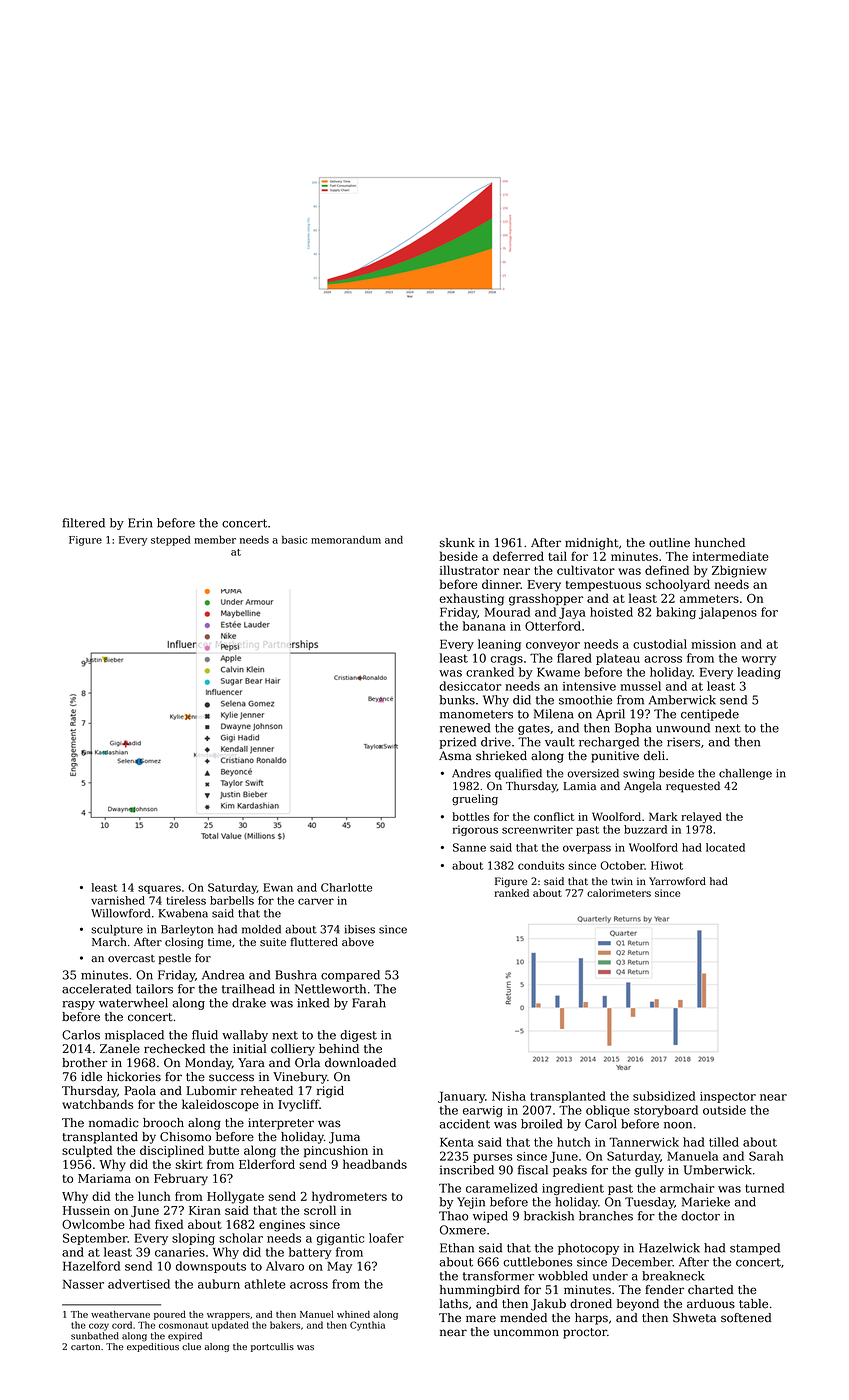  Describe the element at coordinates (591, 544) in the screenshot. I see `midnight` at that location.
